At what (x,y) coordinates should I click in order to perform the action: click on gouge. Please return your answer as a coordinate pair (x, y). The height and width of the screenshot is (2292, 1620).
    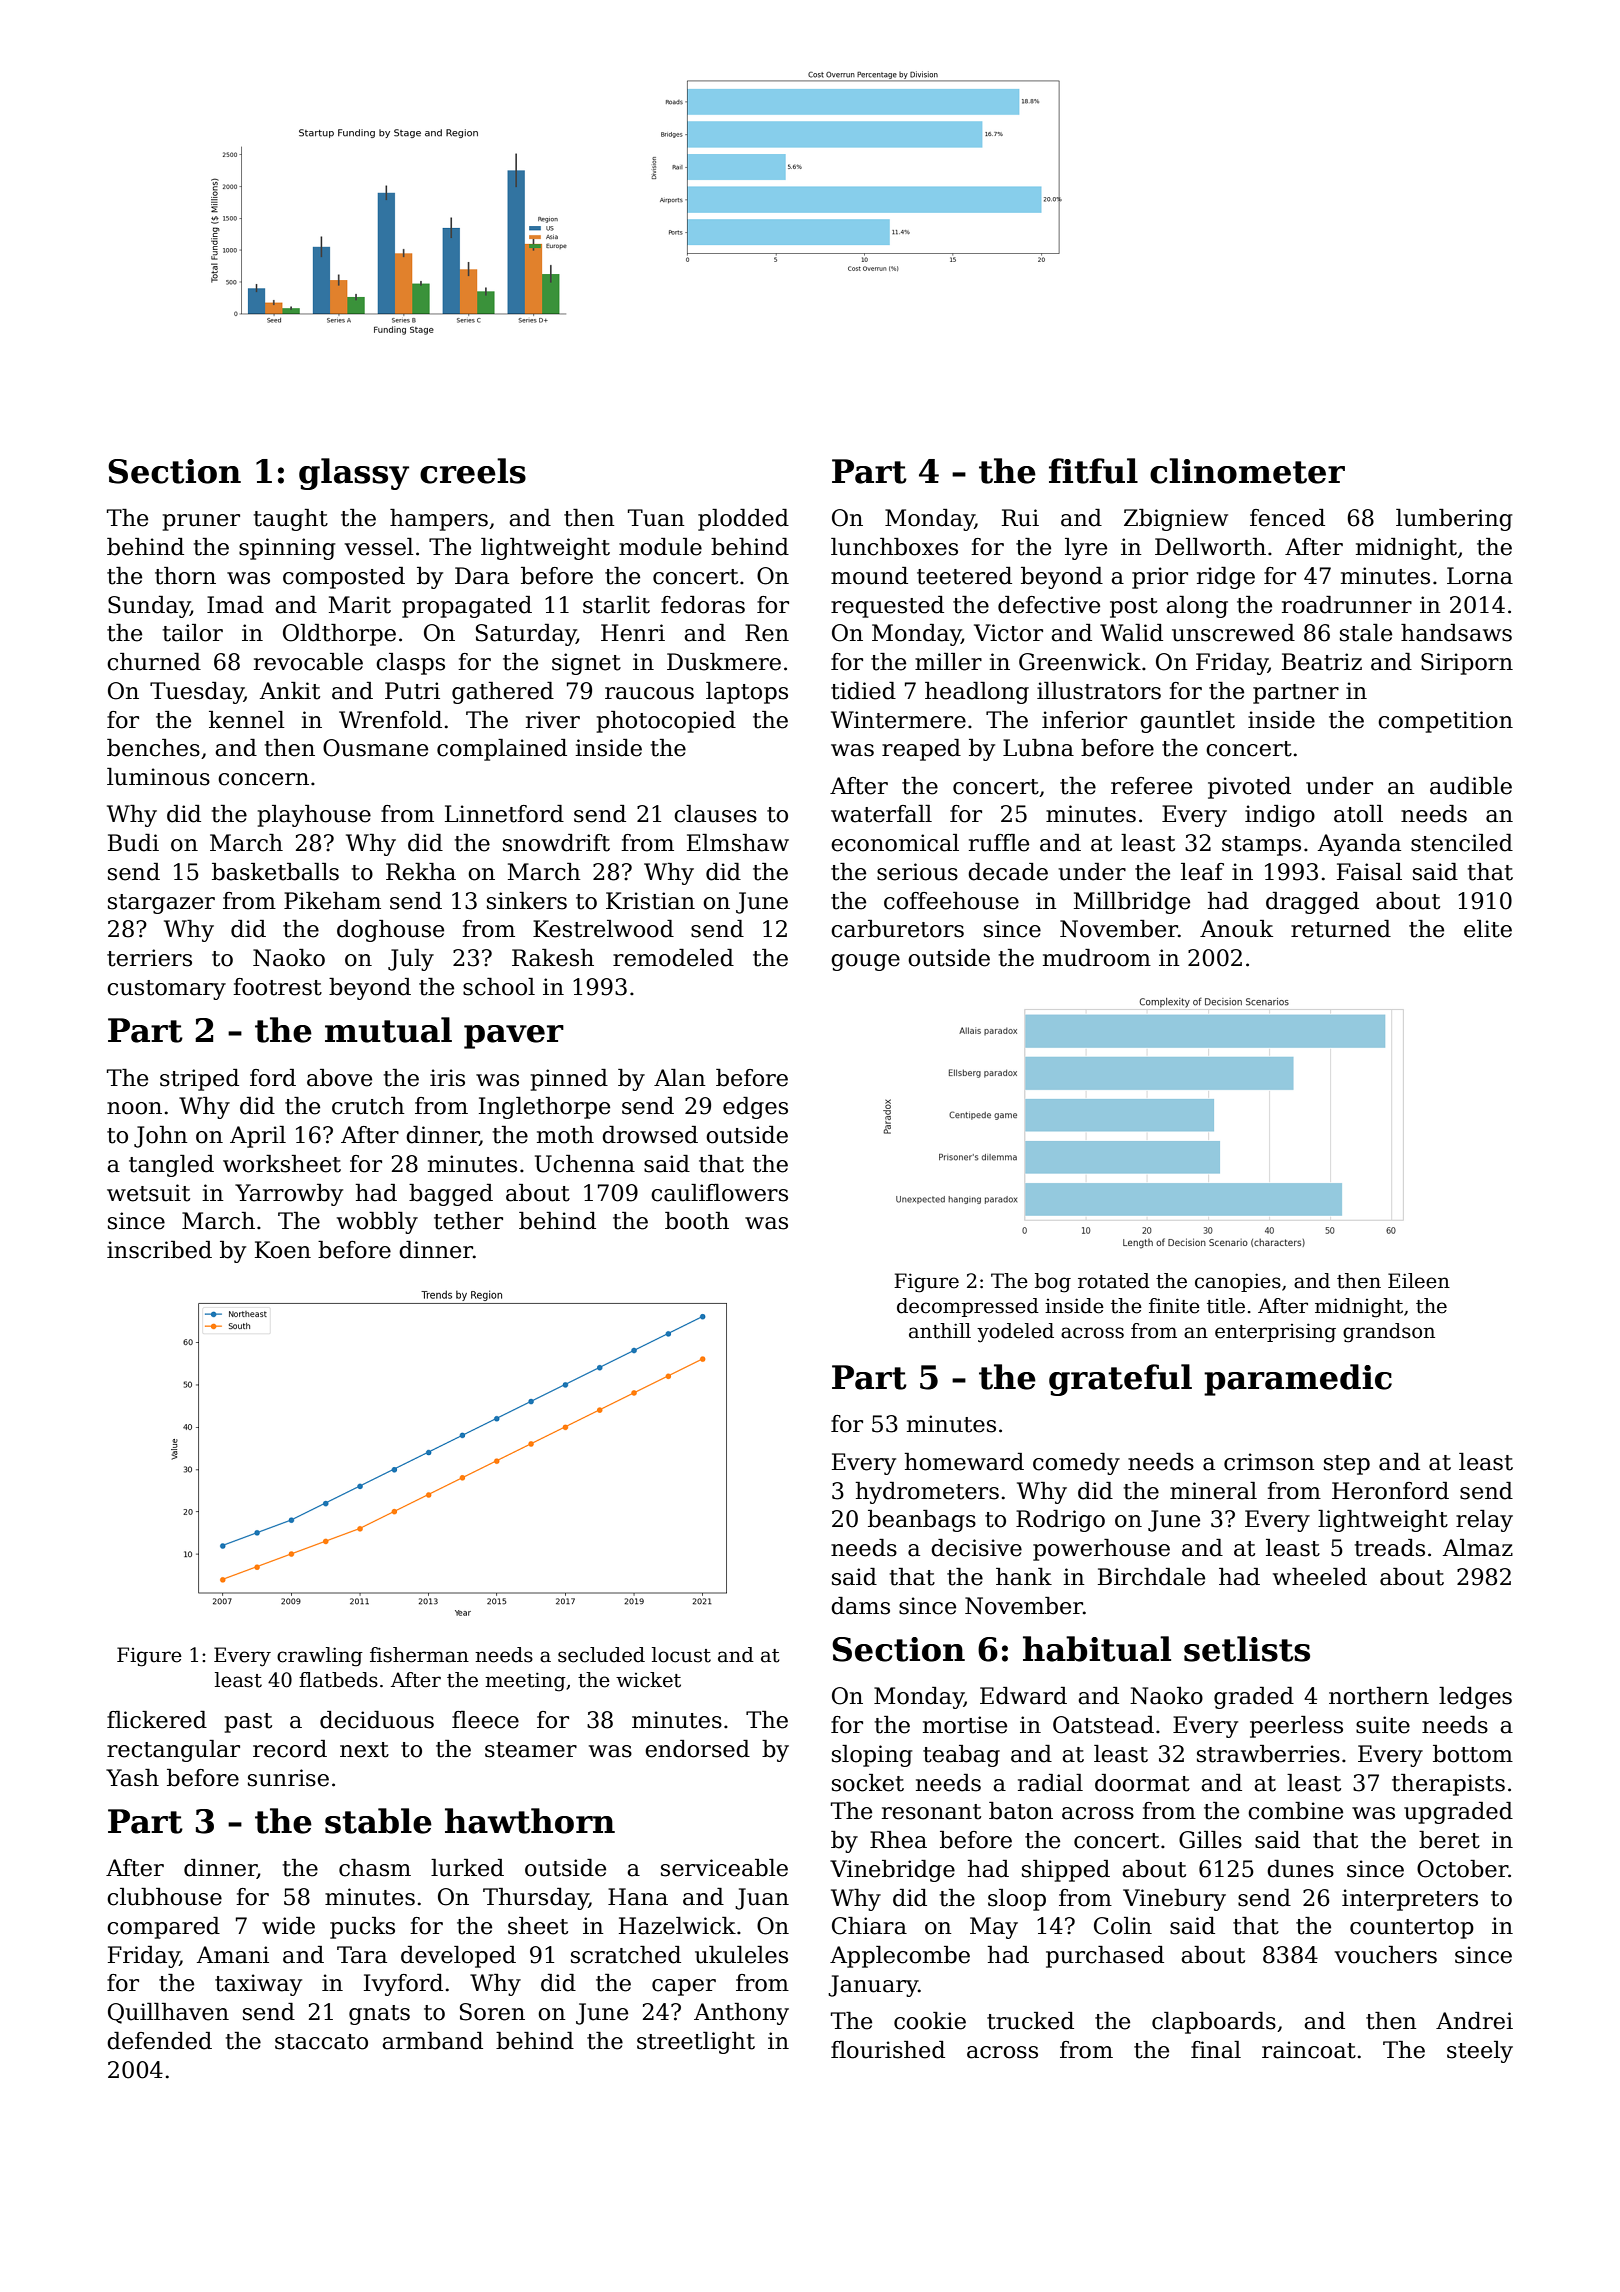
    Looking at the image, I should click on (865, 962).
